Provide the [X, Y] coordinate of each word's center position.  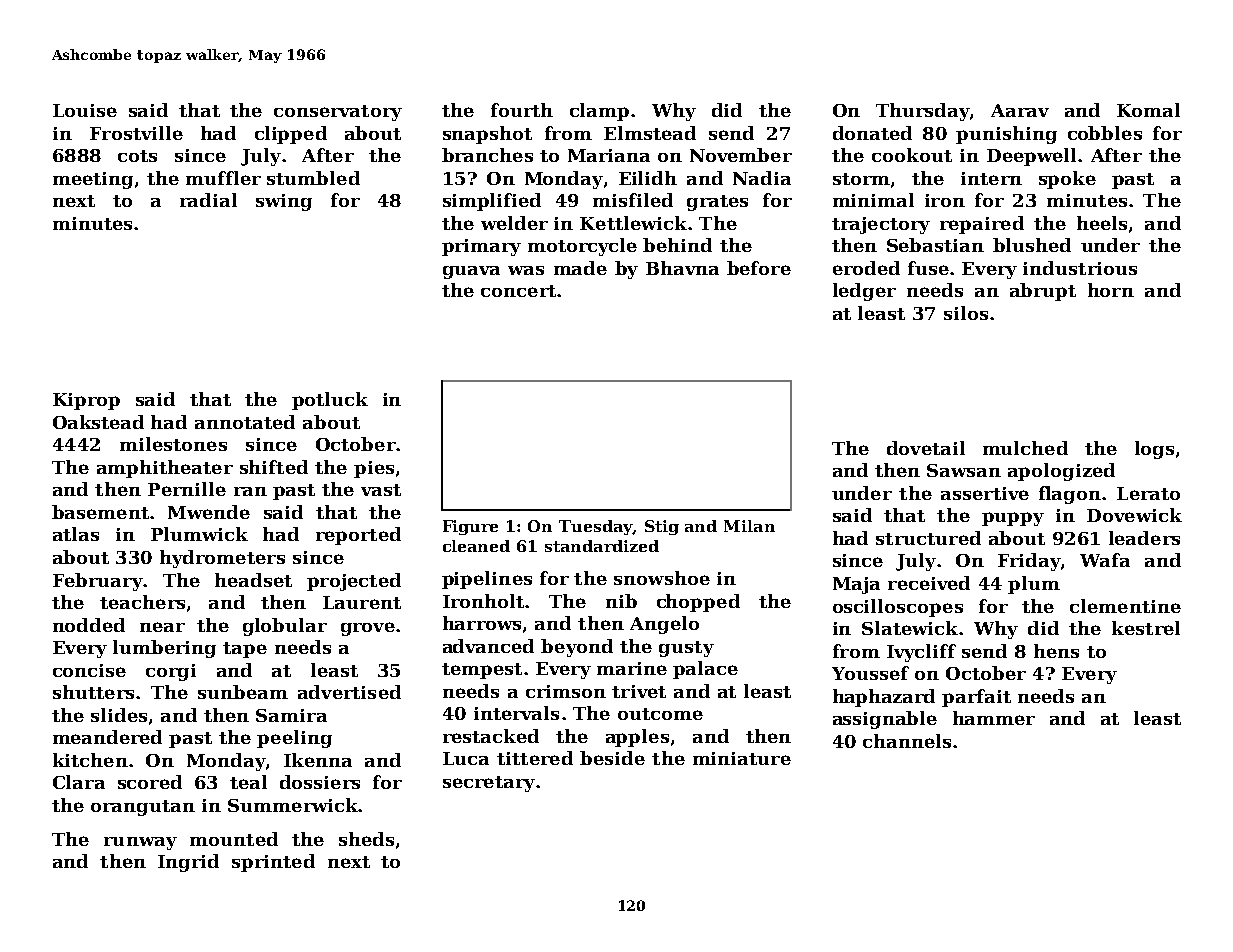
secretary [489, 784]
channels [907, 741]
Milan [749, 526]
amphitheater [165, 469]
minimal [873, 200]
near [162, 627]
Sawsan [964, 470]
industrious [1080, 268]
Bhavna [682, 268]
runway [140, 843]
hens [1056, 651]
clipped [291, 135]
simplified [492, 202]
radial [208, 200]
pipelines [487, 580]
